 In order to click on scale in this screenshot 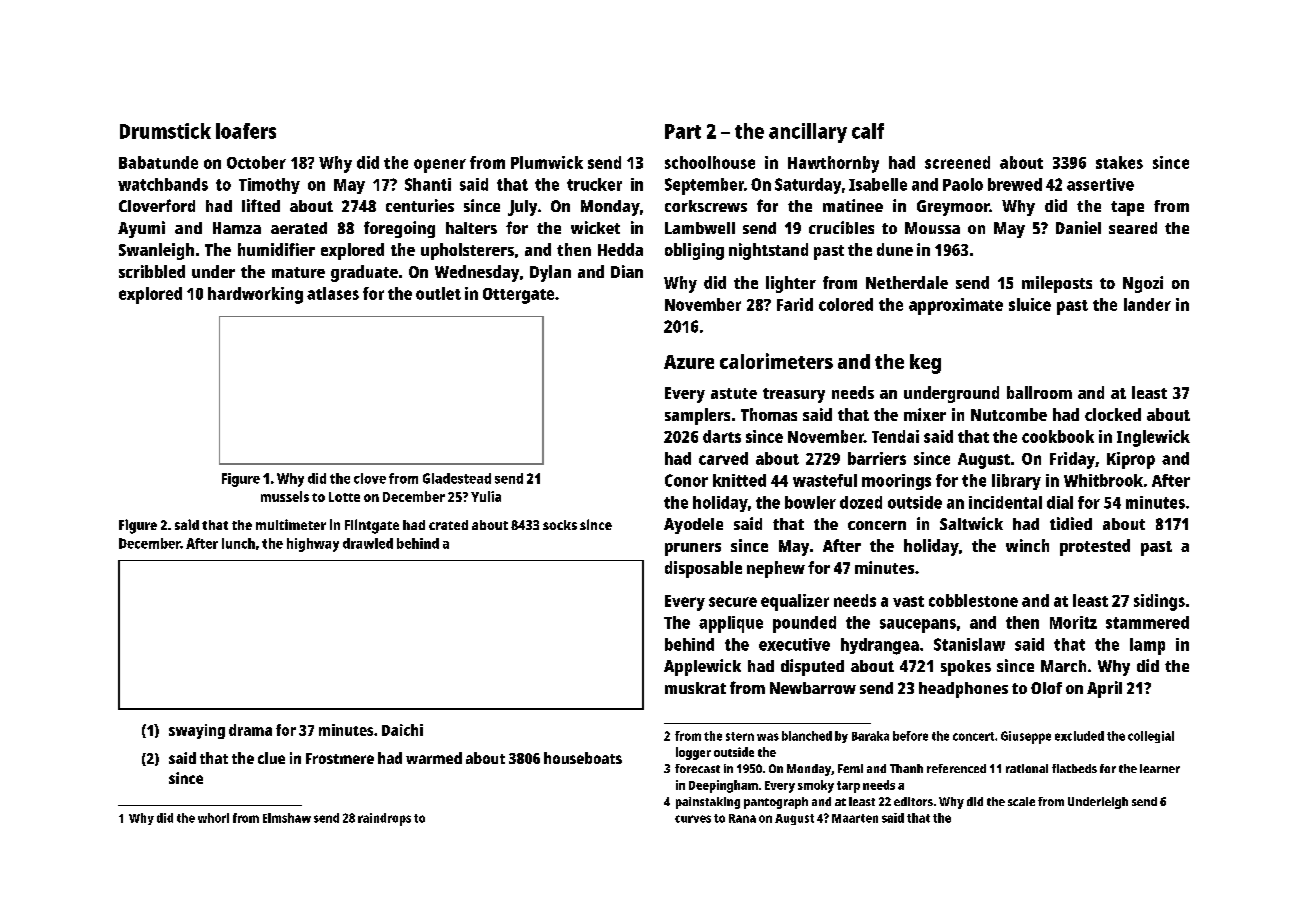, I will do `click(1021, 801)`.
